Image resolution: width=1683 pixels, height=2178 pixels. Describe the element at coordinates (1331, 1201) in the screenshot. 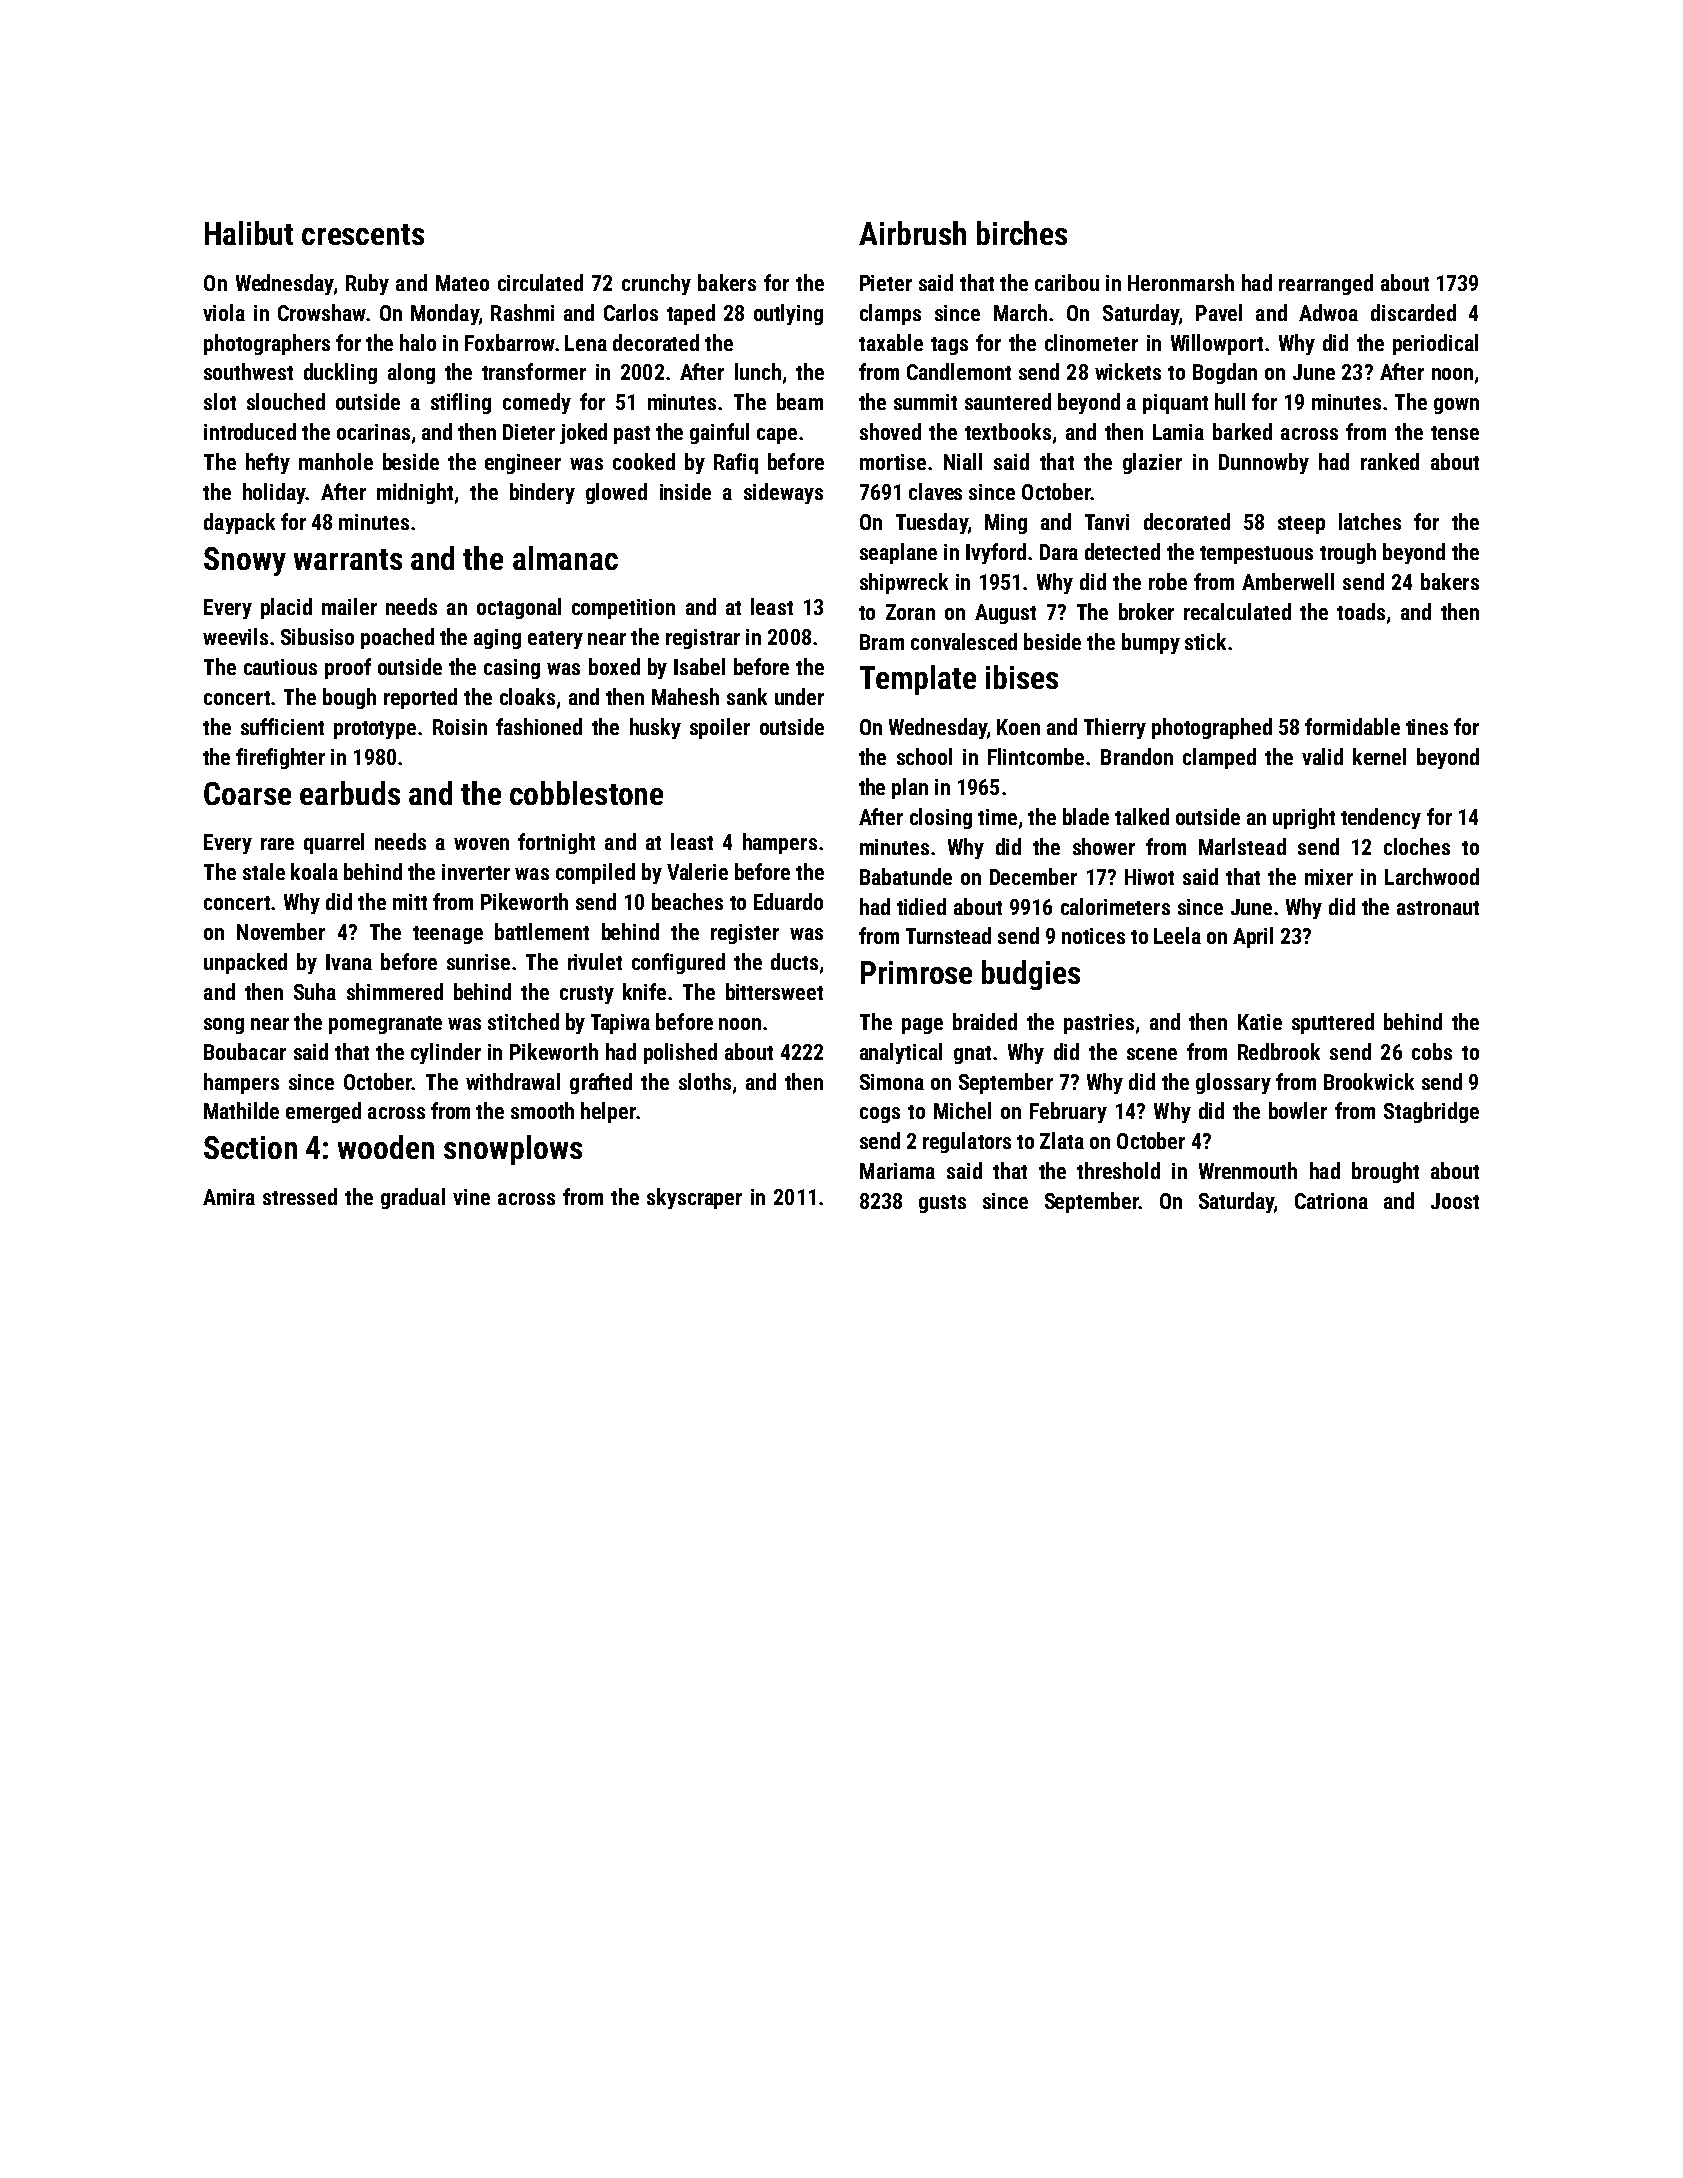

I see `Catriona` at that location.
